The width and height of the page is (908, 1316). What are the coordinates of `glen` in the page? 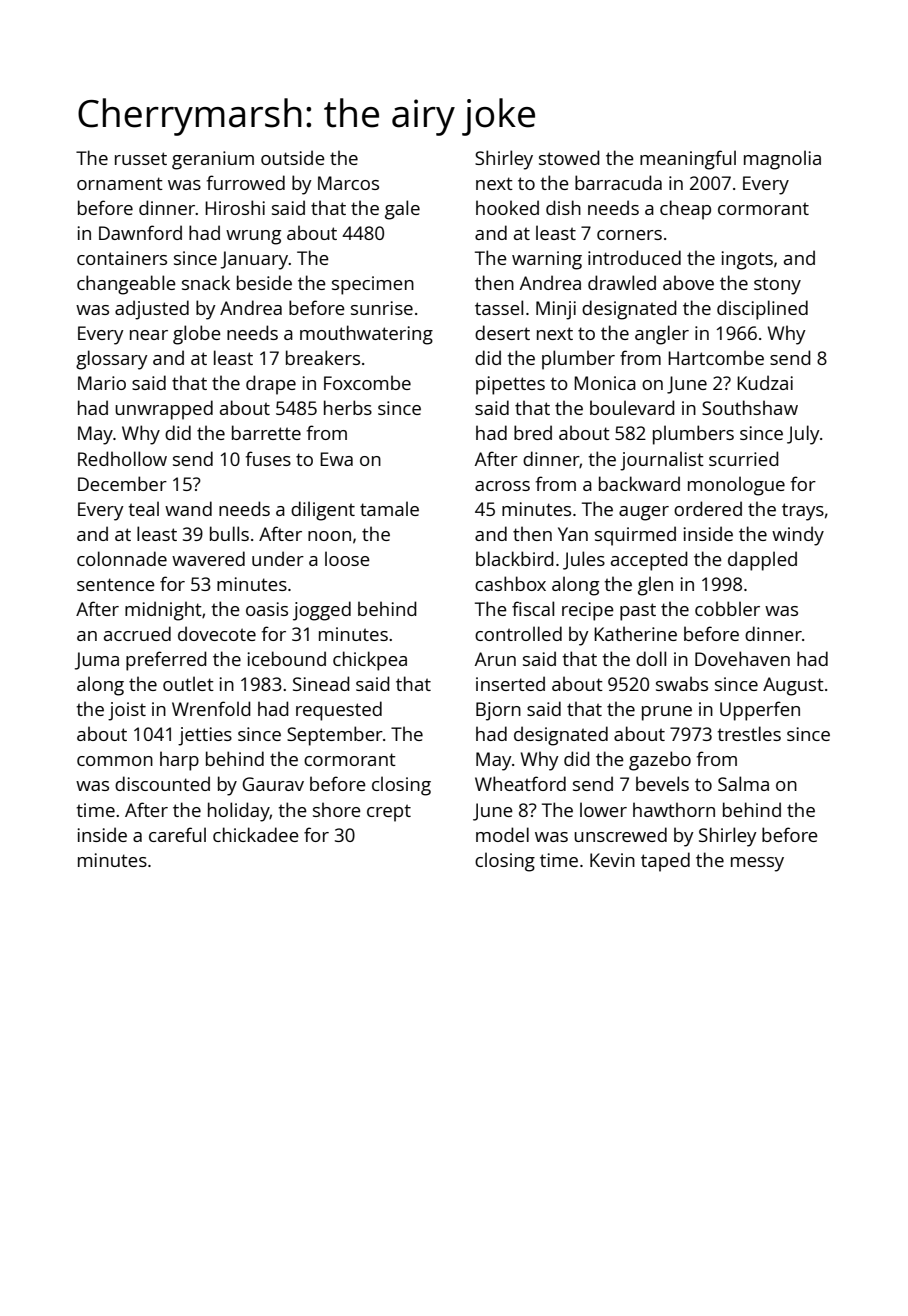 It's located at (655, 586).
